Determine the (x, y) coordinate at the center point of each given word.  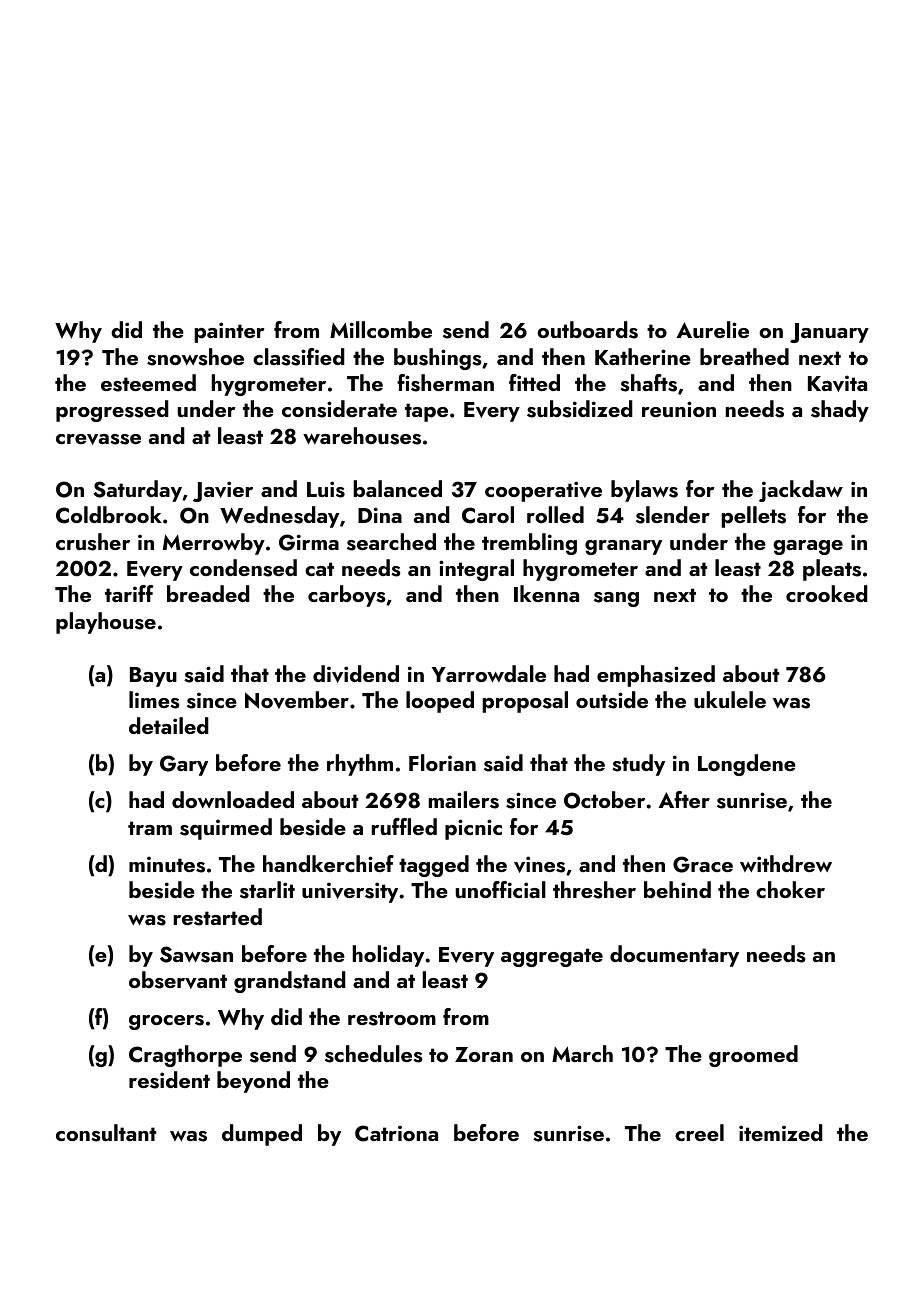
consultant (106, 1133)
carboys (347, 596)
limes (154, 700)
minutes (167, 864)
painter (229, 332)
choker (790, 889)
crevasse (98, 439)
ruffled (404, 826)
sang (616, 599)
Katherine (643, 356)
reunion (679, 409)
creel (699, 1132)
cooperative (543, 491)
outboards (587, 330)
